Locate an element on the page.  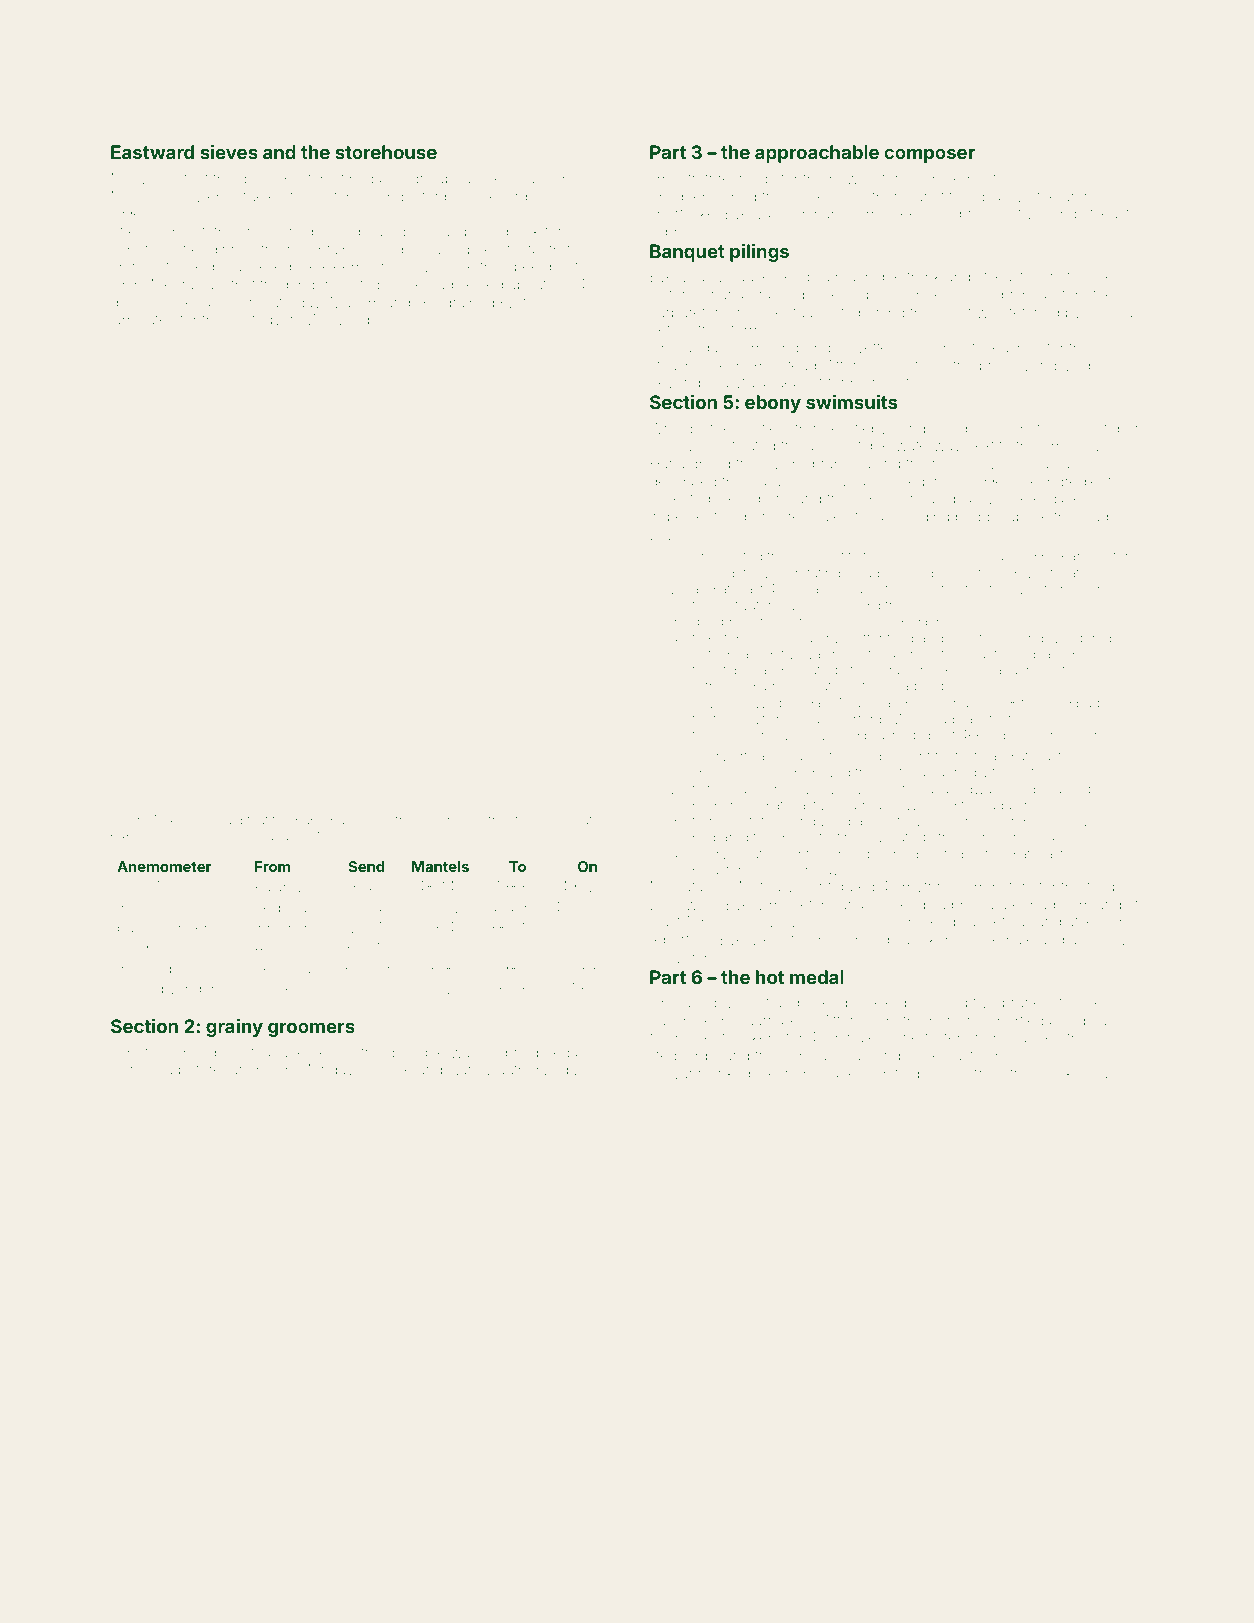
trunk is located at coordinates (924, 276).
